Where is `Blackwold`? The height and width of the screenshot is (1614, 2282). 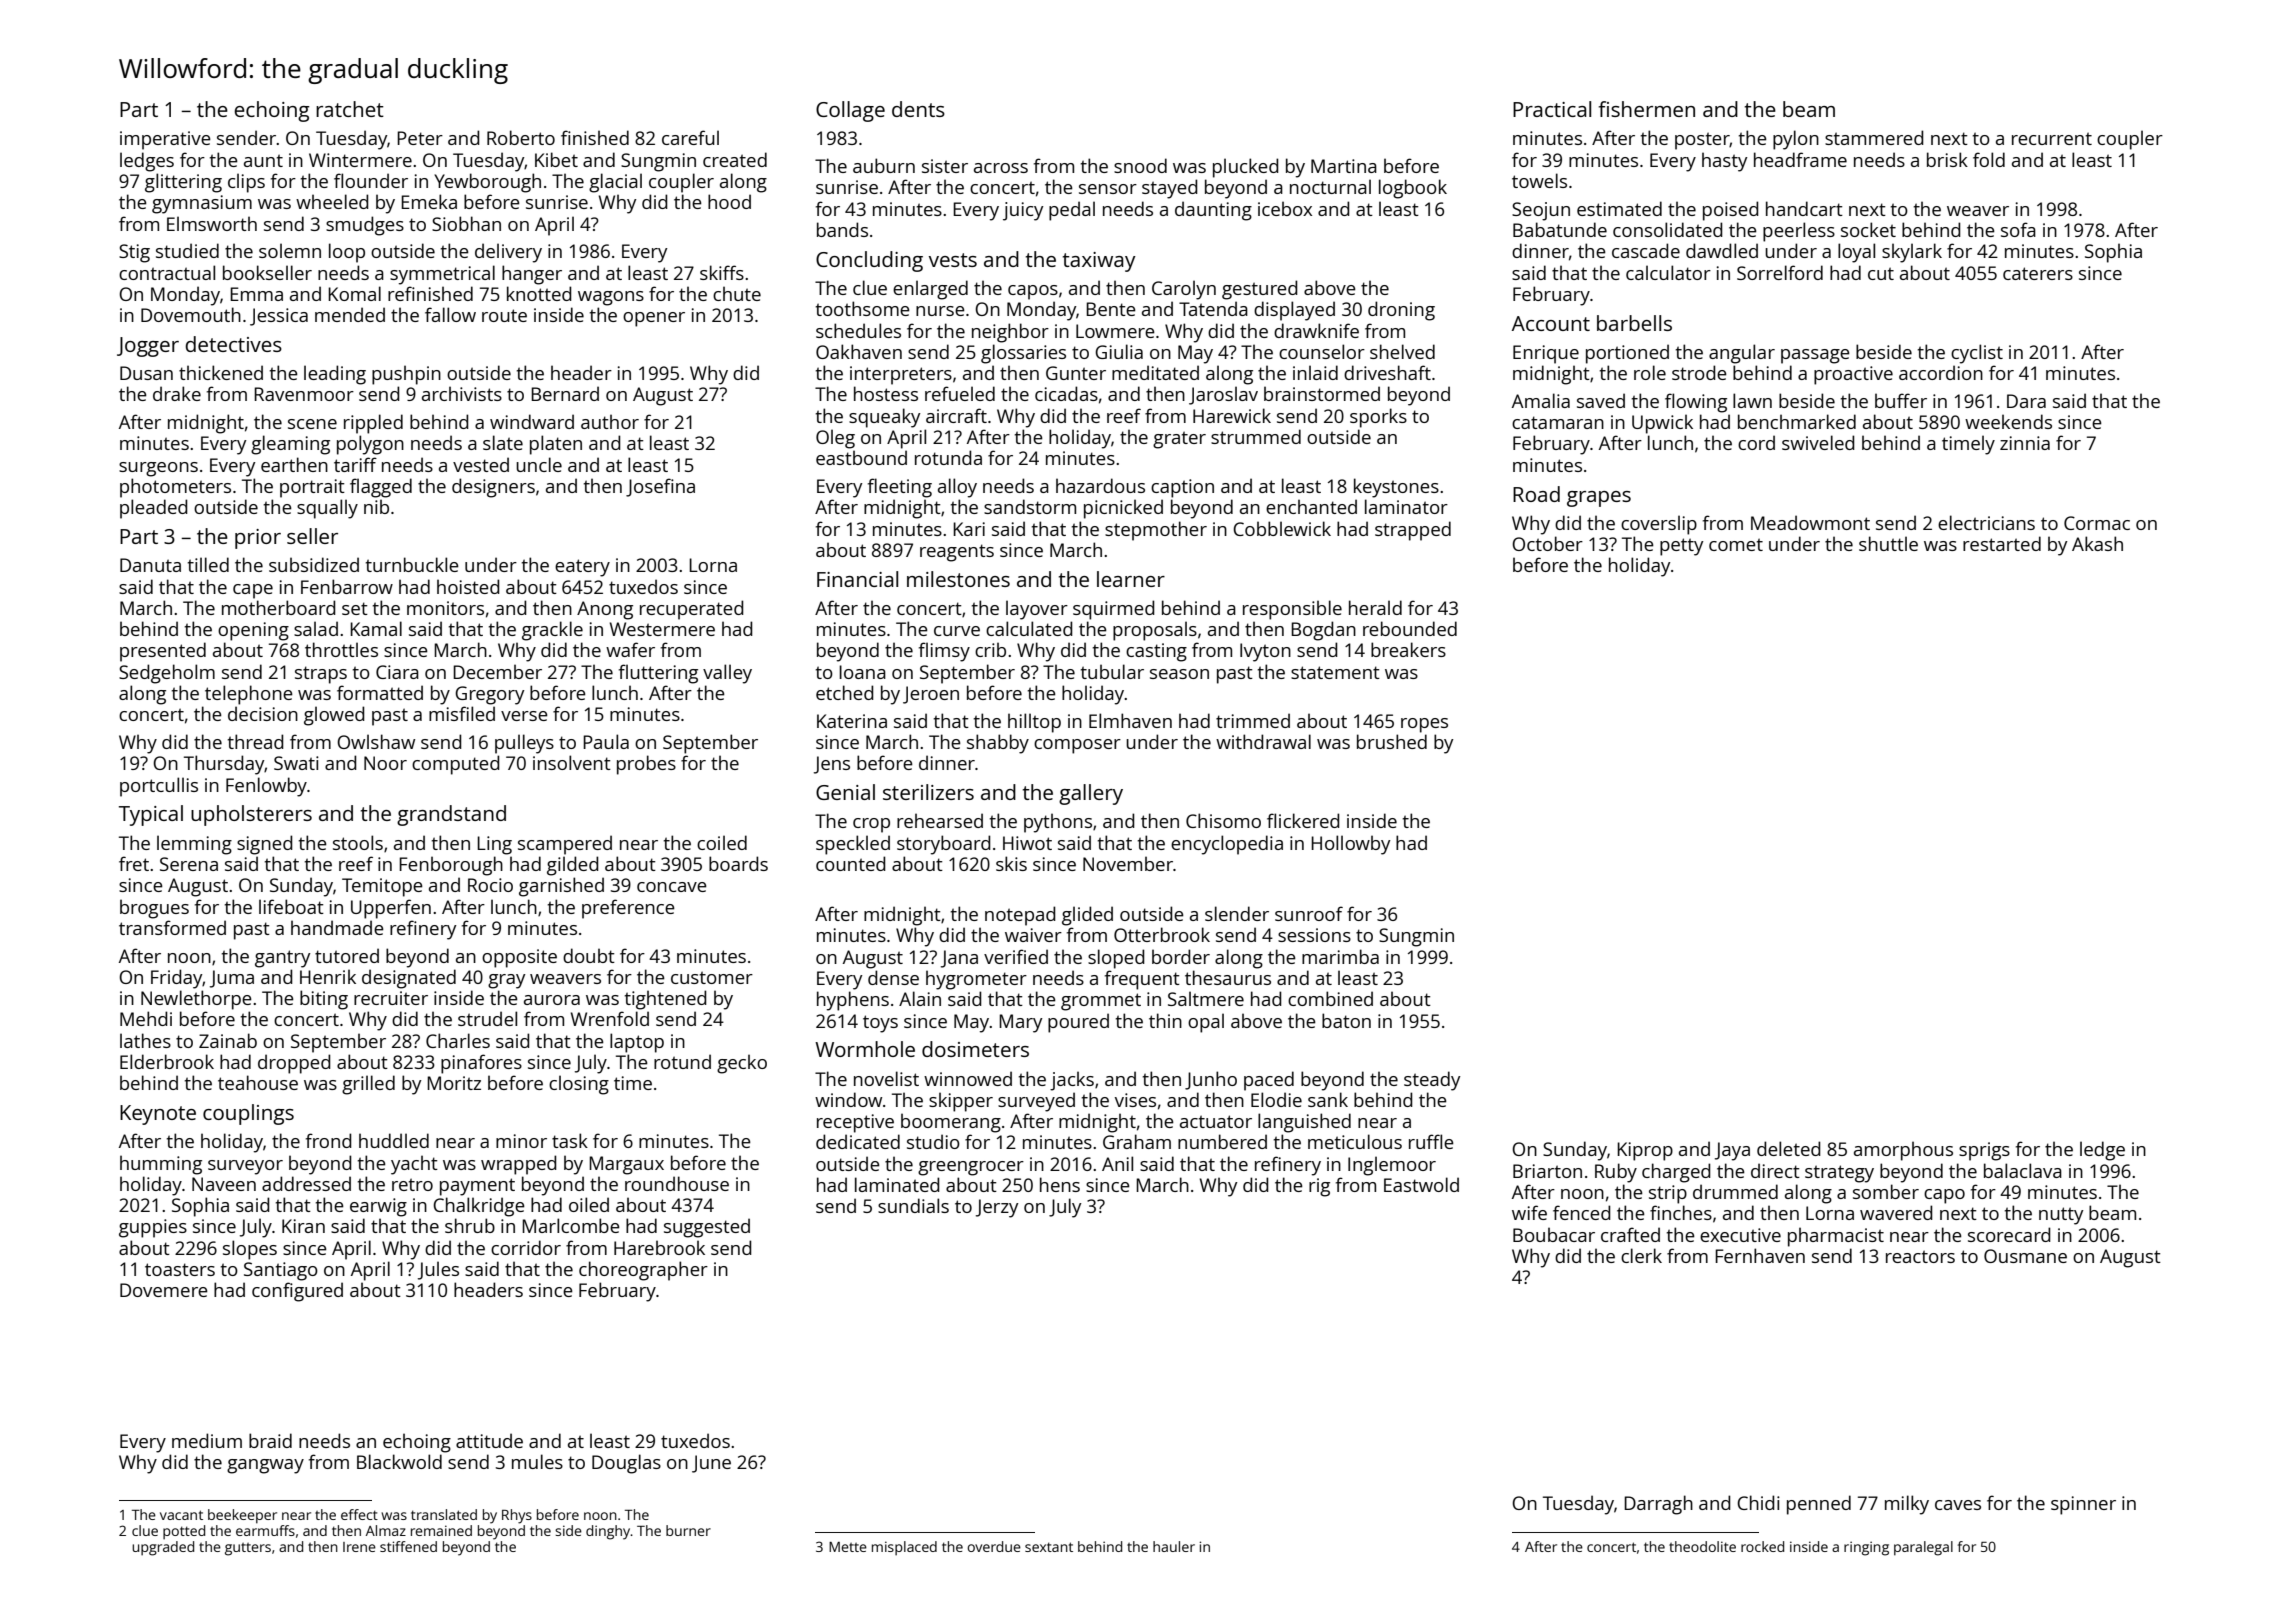
Blackwold is located at coordinates (399, 1461).
